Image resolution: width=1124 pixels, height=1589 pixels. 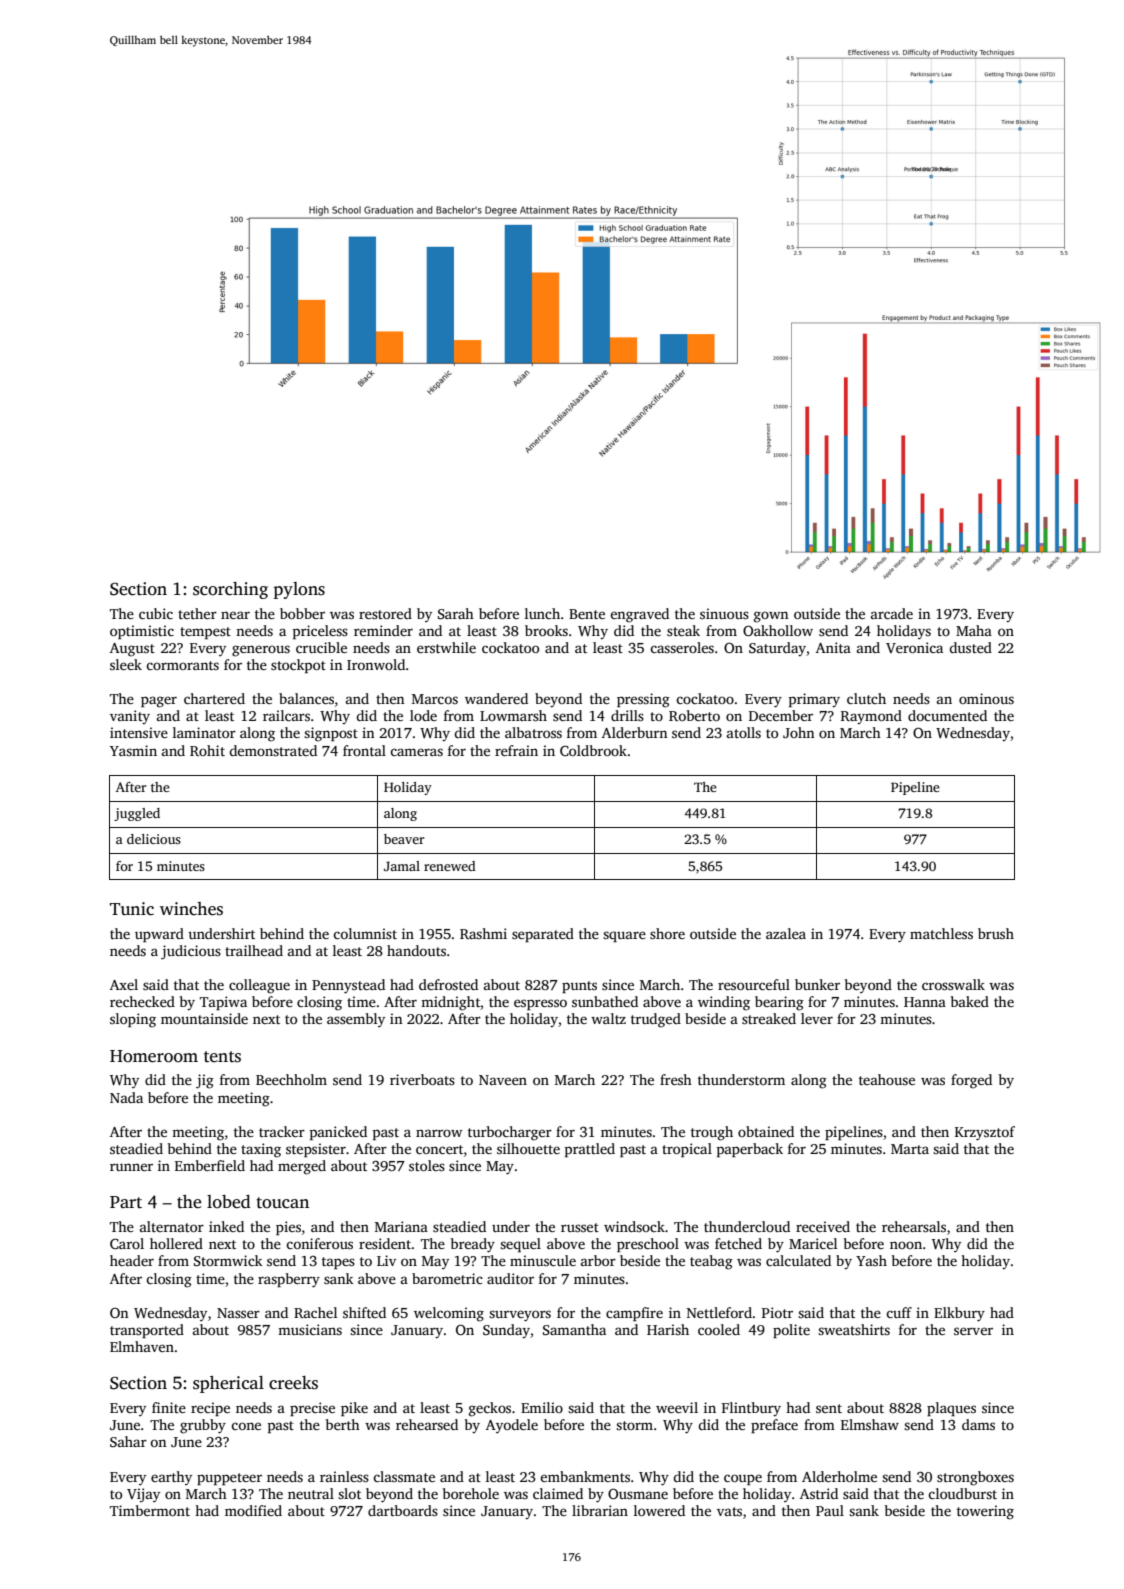 I want to click on panicked, so click(x=338, y=1133).
